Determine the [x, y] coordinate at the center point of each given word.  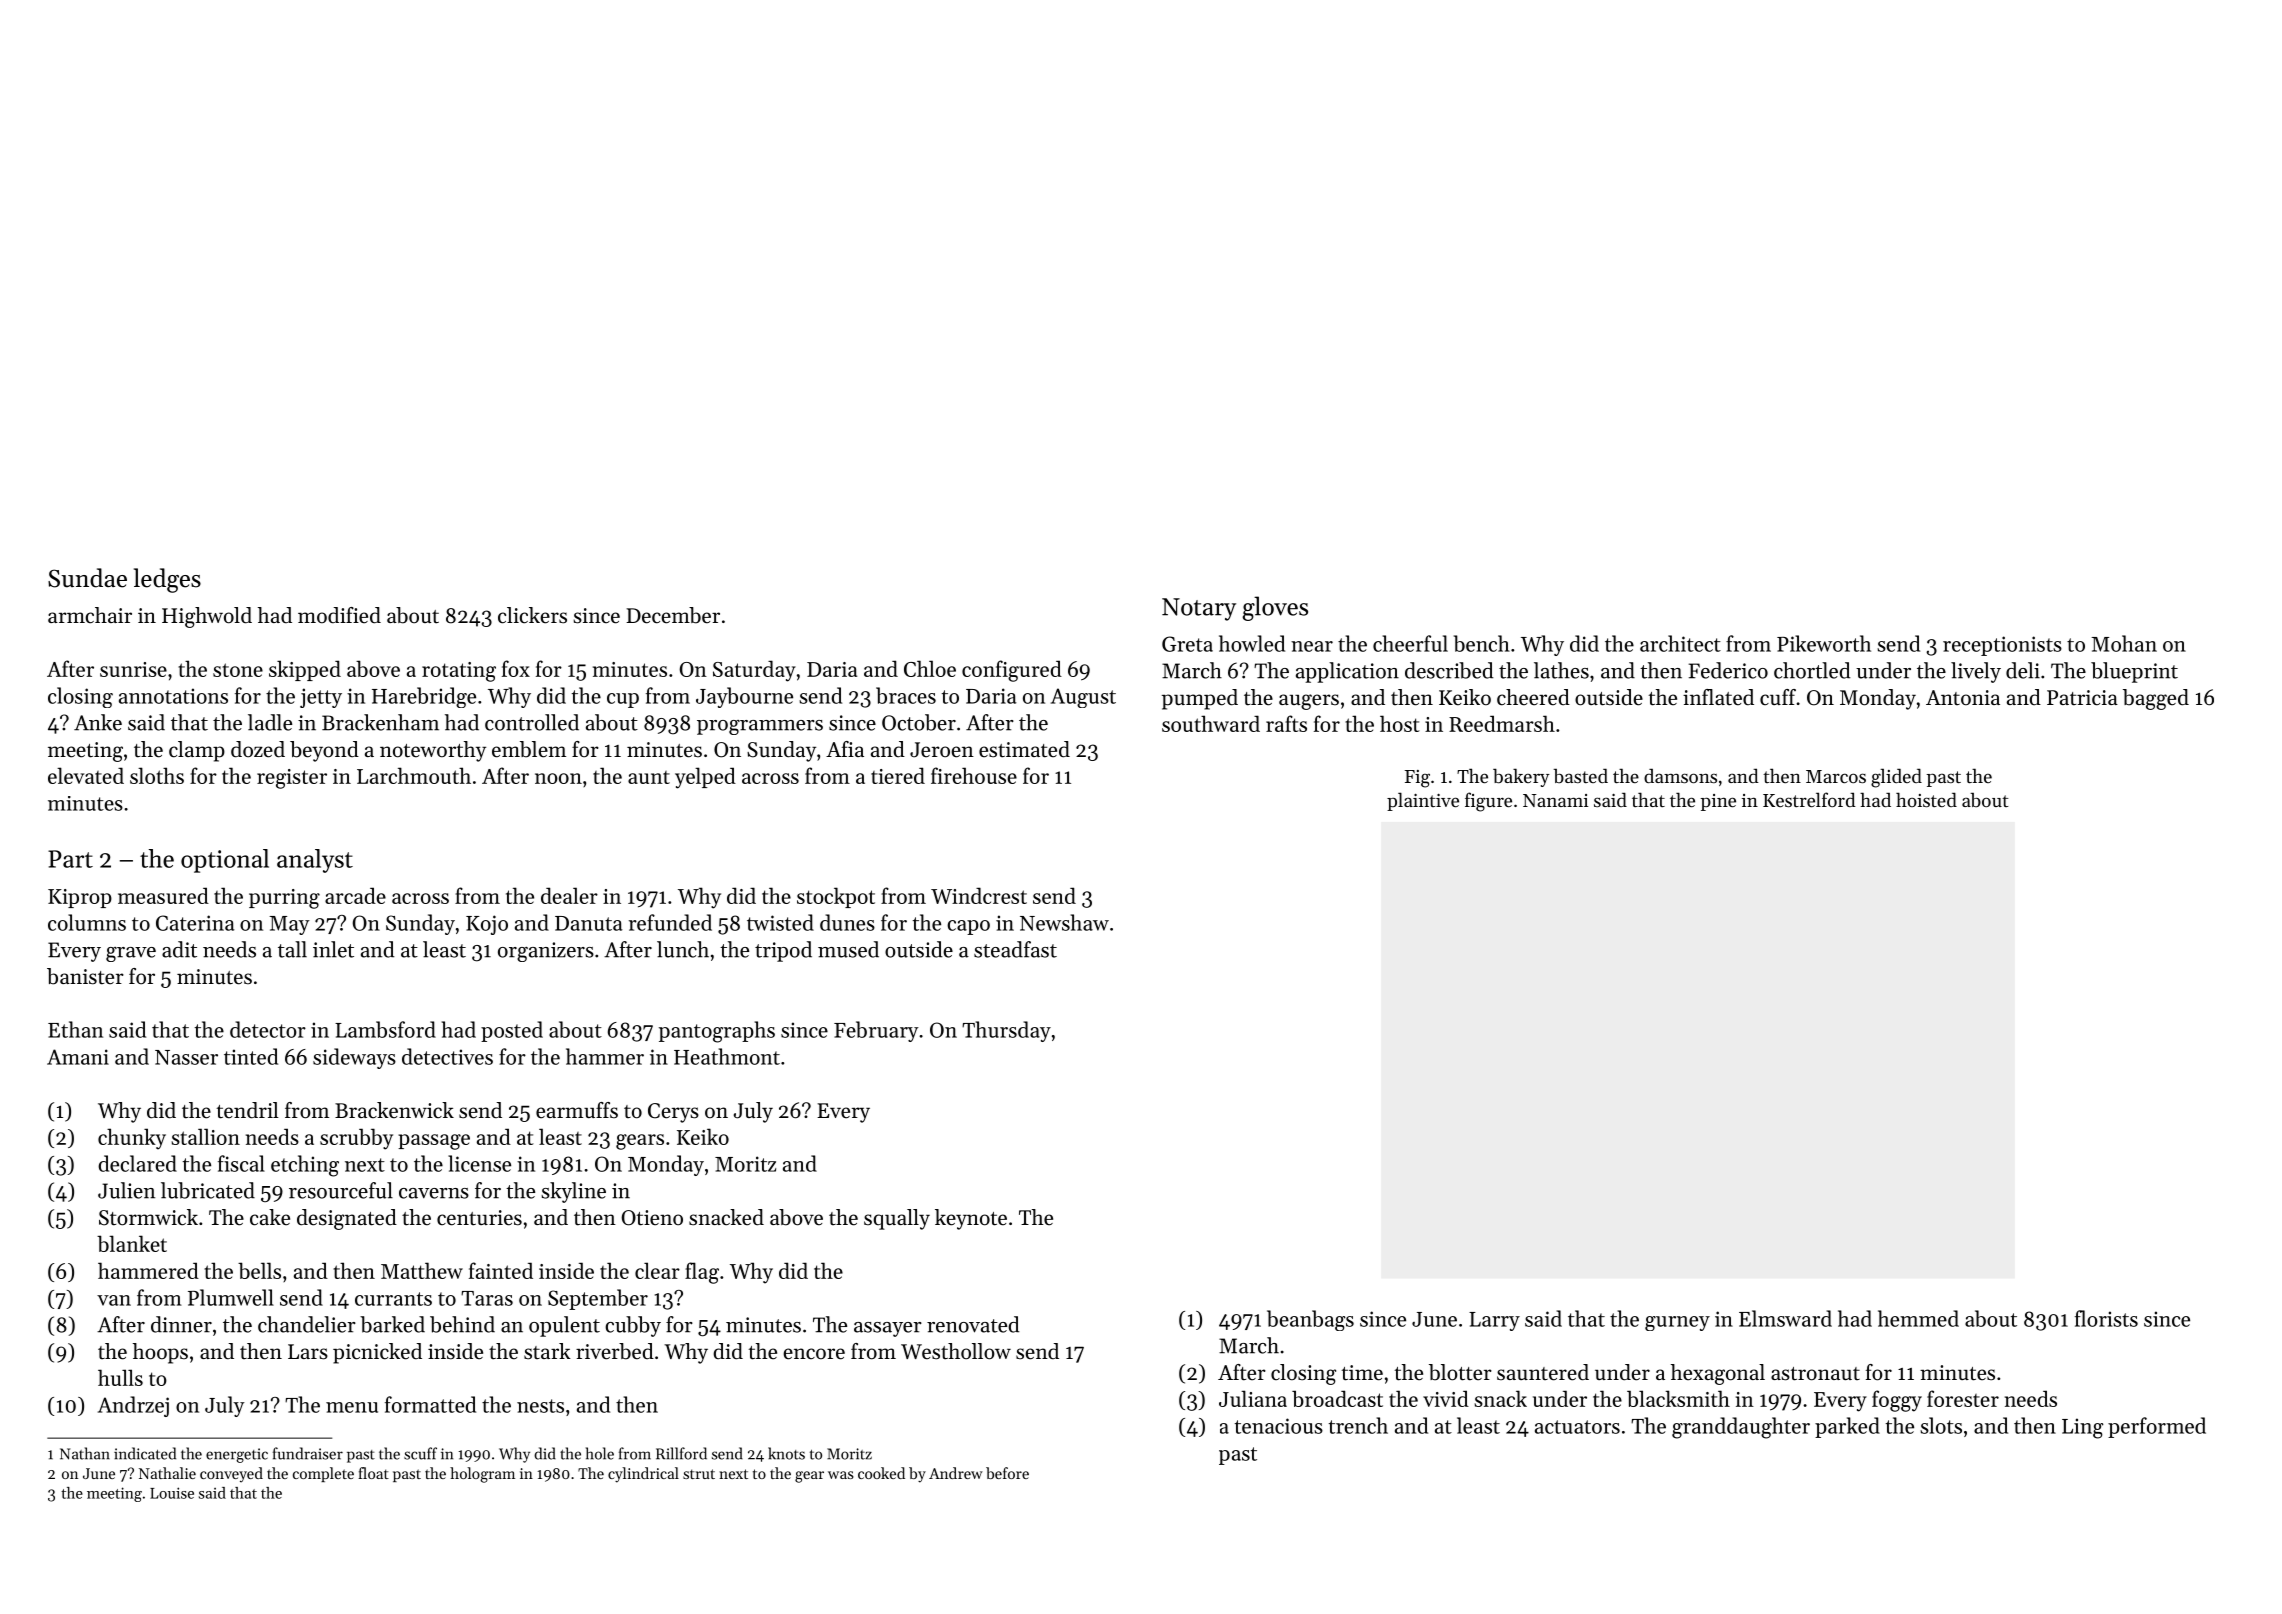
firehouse [974, 775]
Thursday [1006, 1031]
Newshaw [1064, 922]
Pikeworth [1824, 643]
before [1007, 1473]
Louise [172, 1493]
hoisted [1926, 799]
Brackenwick [394, 1110]
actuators [1577, 1427]
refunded [670, 922]
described [1449, 670]
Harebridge [424, 697]
